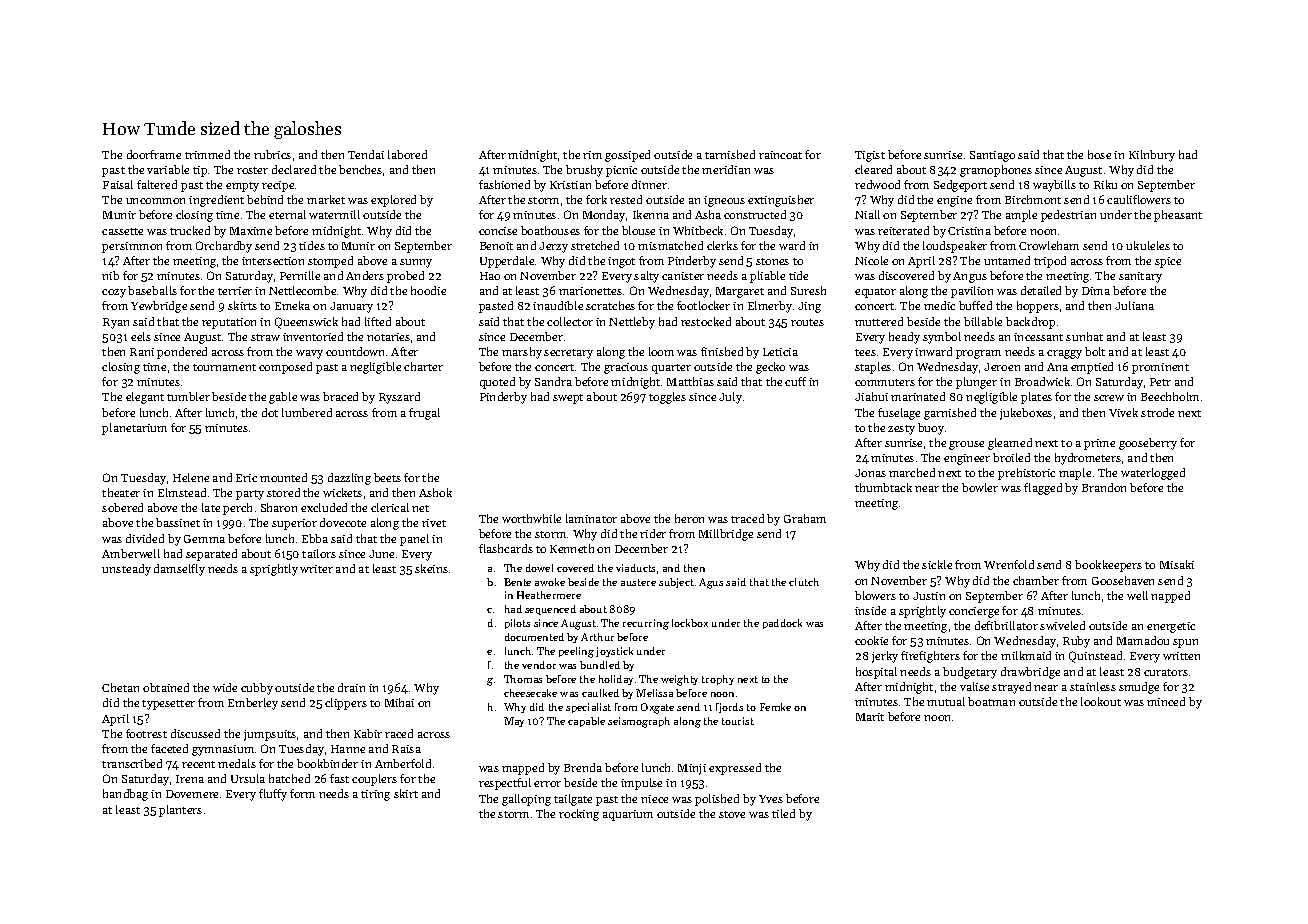  Describe the element at coordinates (1134, 305) in the screenshot. I see `Juliana` at that location.
